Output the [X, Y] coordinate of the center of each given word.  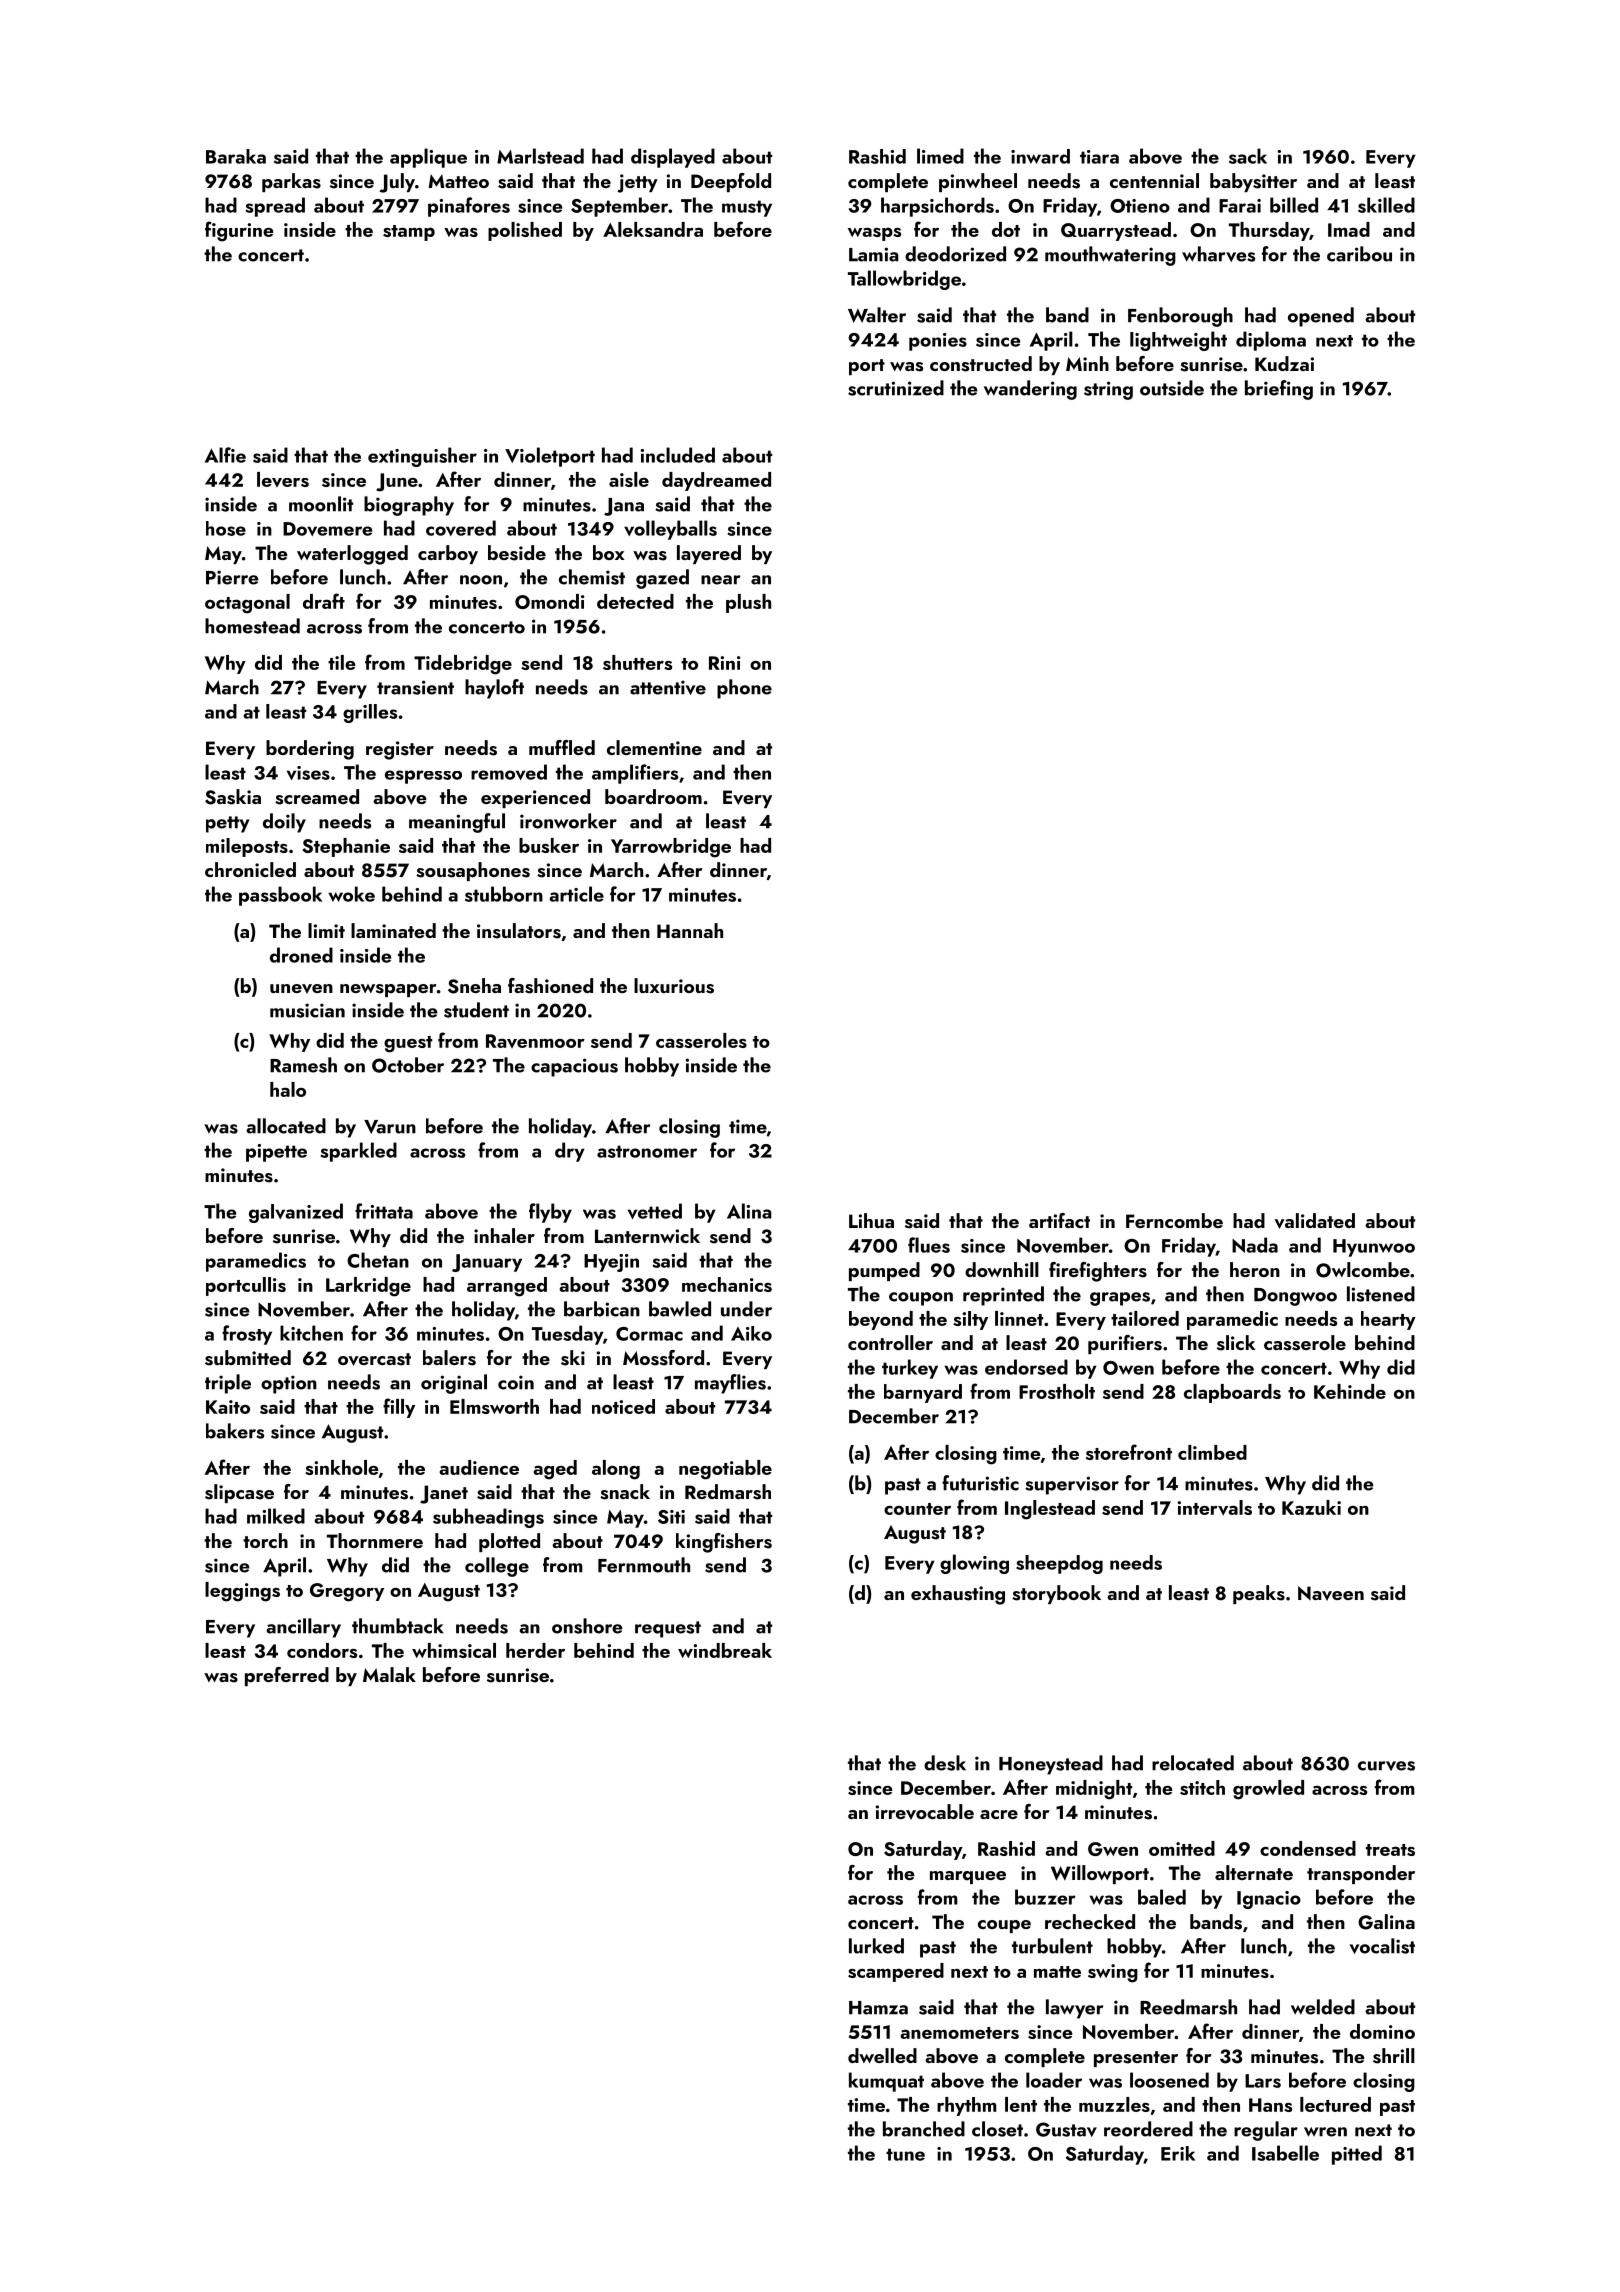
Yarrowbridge [671, 848]
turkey [910, 1369]
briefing [1279, 390]
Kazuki [1311, 1507]
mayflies [730, 1384]
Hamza [878, 2008]
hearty [1388, 1320]
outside [1172, 388]
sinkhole [341, 1467]
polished [525, 231]
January [487, 1263]
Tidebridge [463, 665]
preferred [287, 1676]
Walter [877, 315]
